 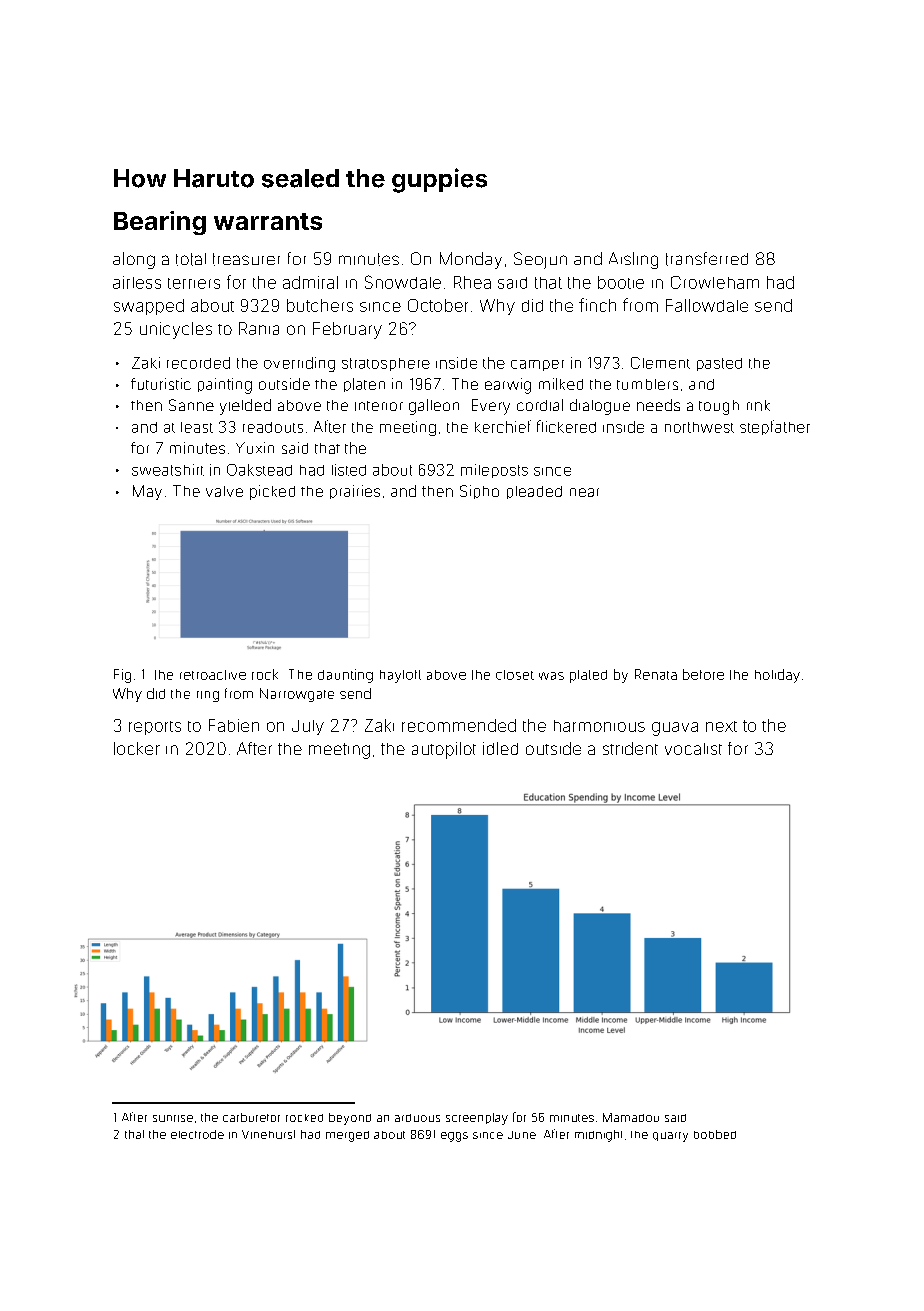 What do you see at coordinates (703, 674) in the screenshot?
I see `before` at bounding box center [703, 674].
